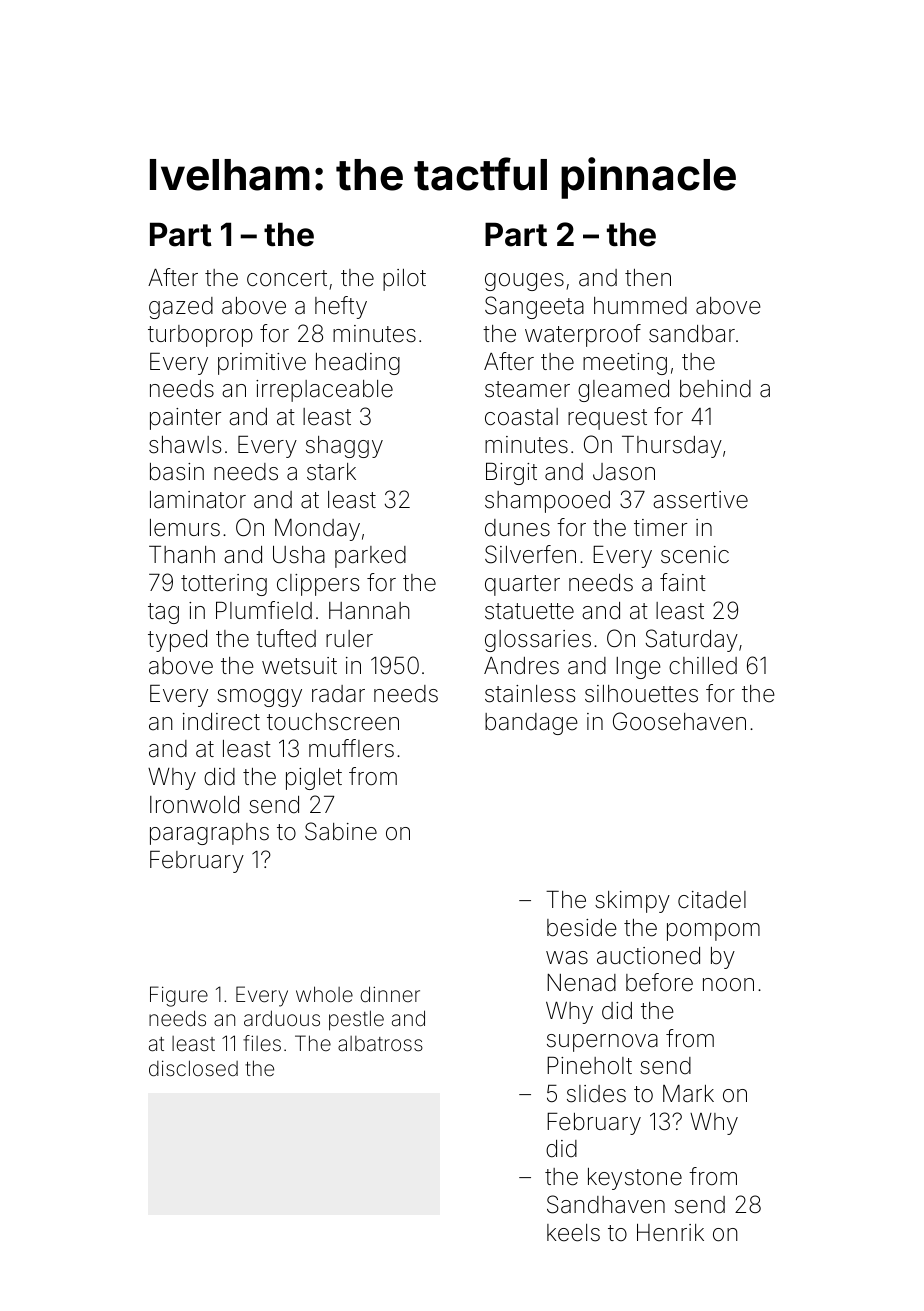  Describe the element at coordinates (181, 308) in the image. I see `gazed` at that location.
